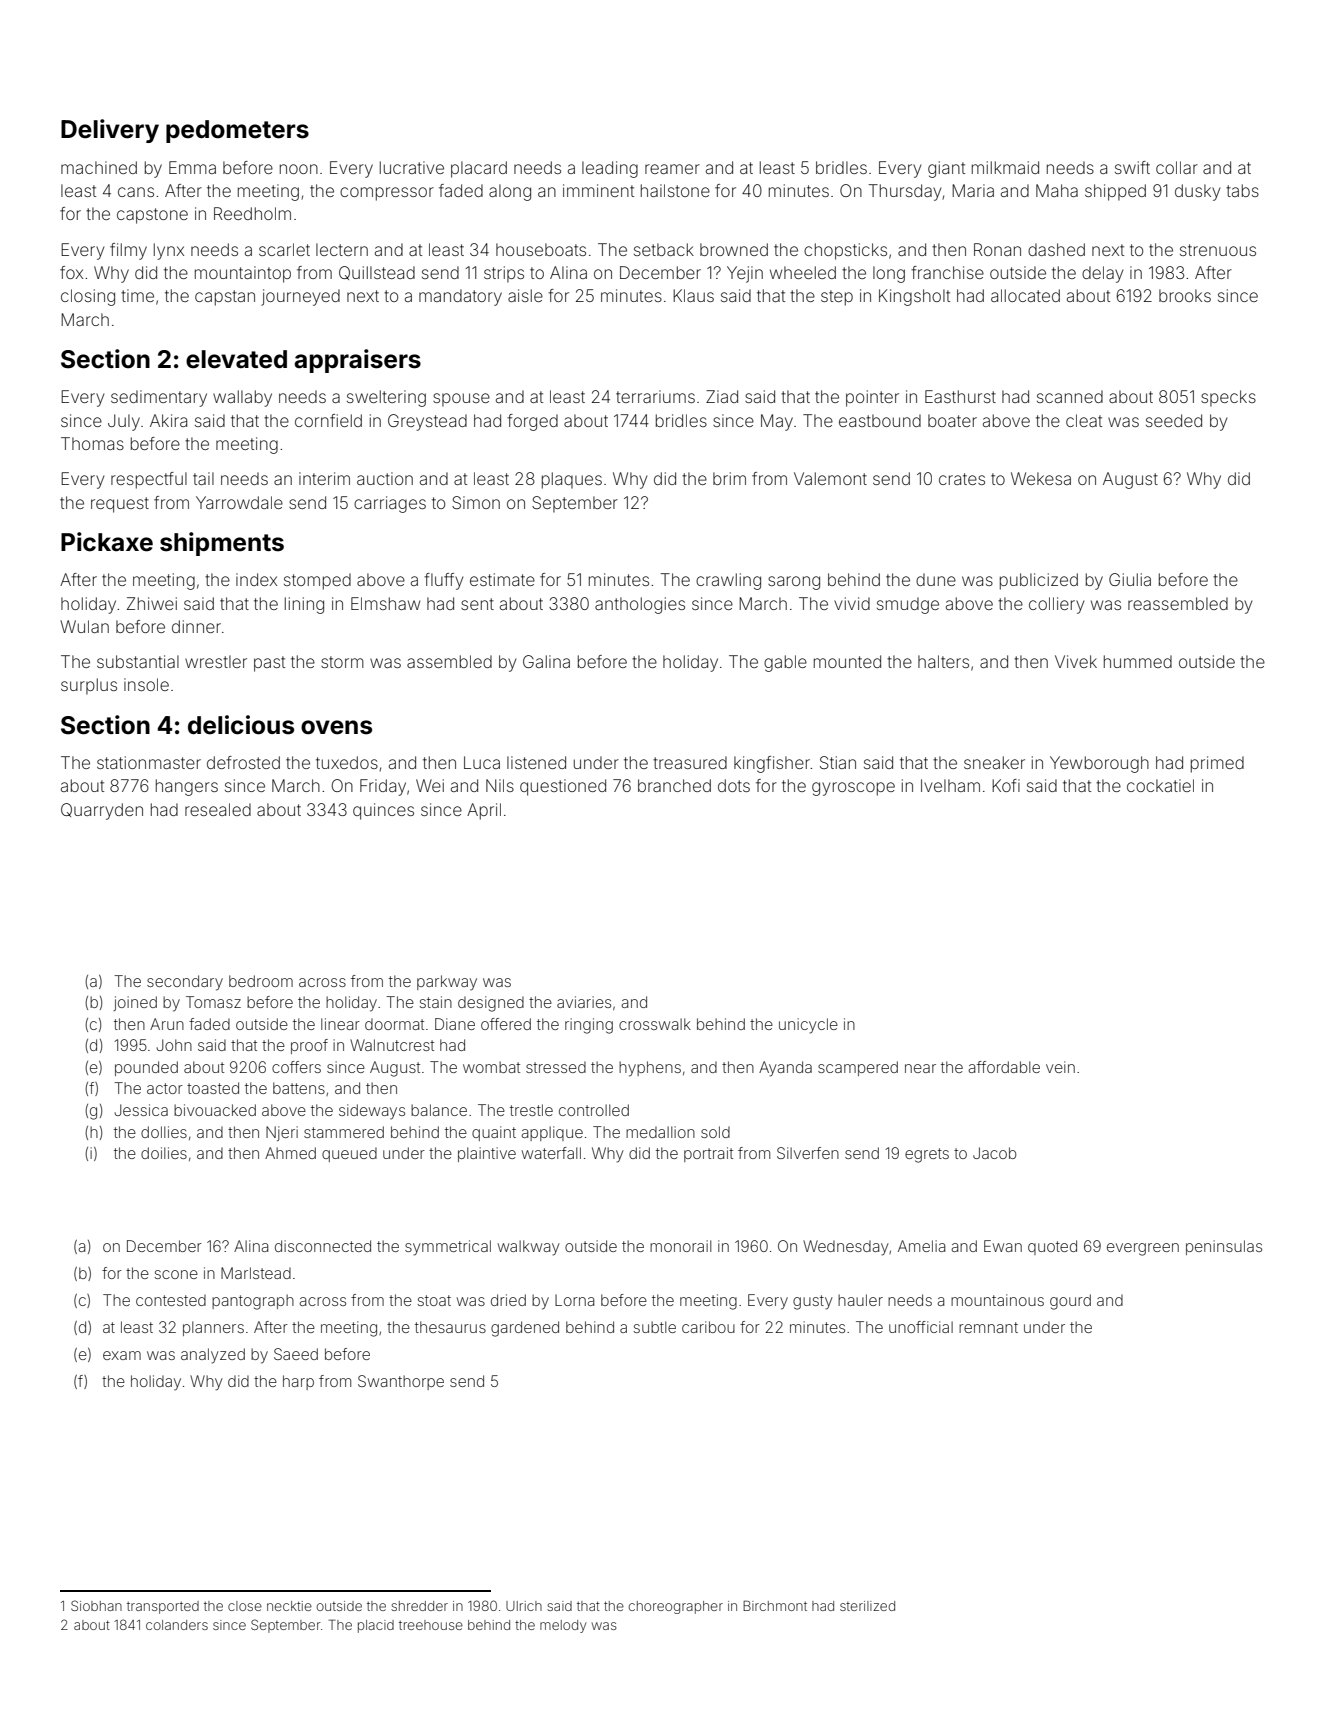 Image resolution: width=1327 pixels, height=1717 pixels. What do you see at coordinates (837, 298) in the document?
I see `step` at bounding box center [837, 298].
